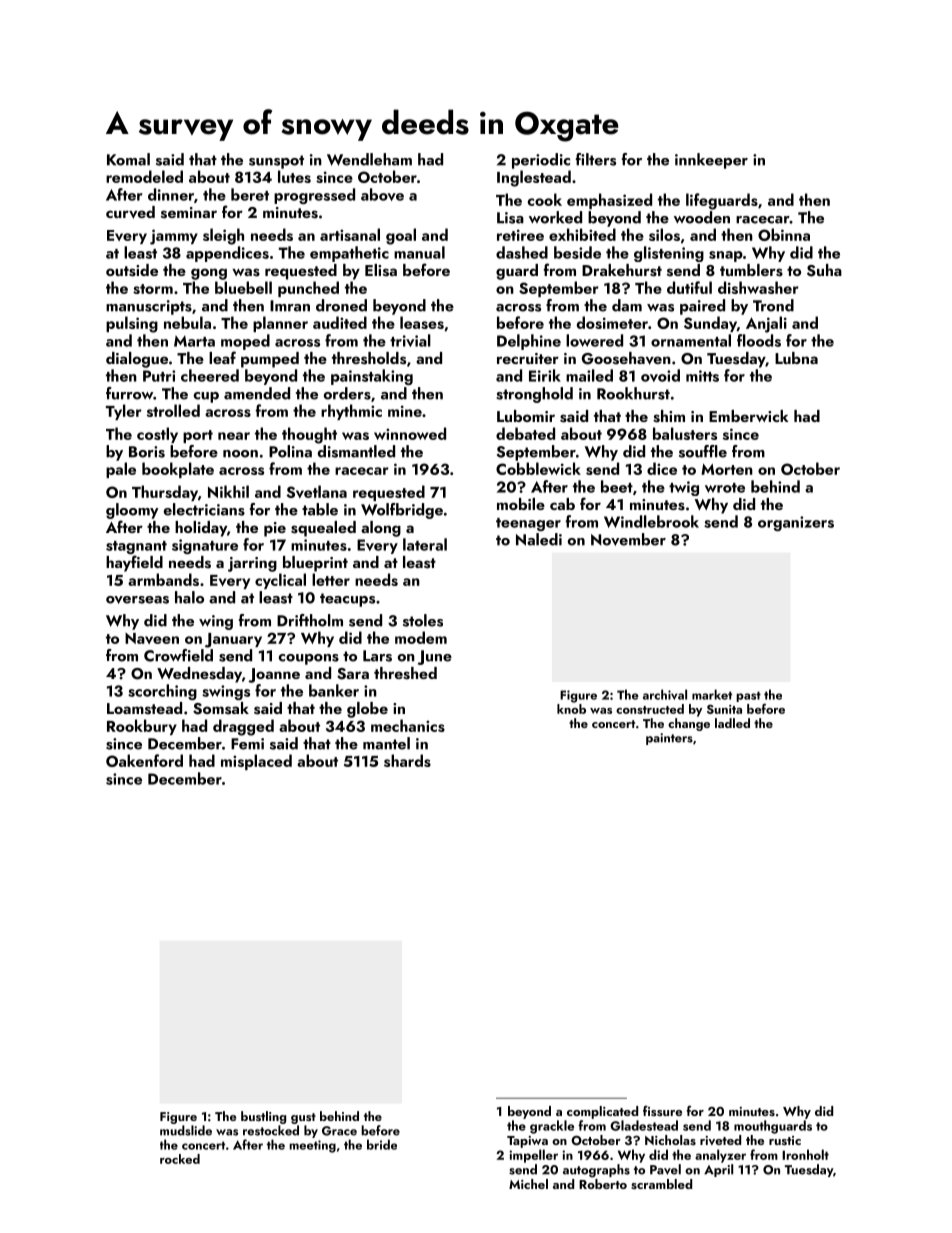 This page has height=1233, width=952. Describe the element at coordinates (186, 1130) in the page. I see `mudslide` at that location.
